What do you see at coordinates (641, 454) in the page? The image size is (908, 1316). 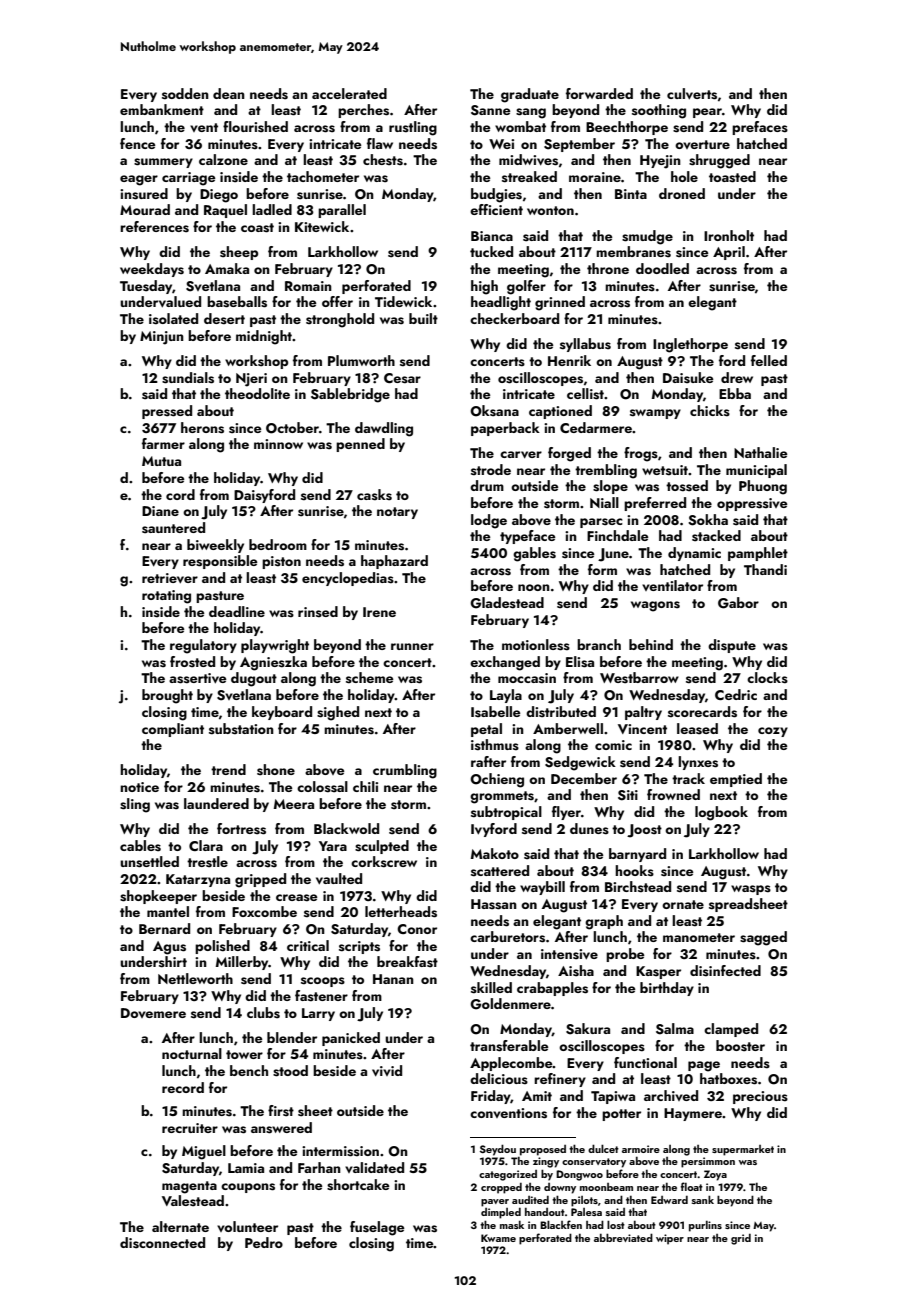 I see `frogs` at bounding box center [641, 454].
